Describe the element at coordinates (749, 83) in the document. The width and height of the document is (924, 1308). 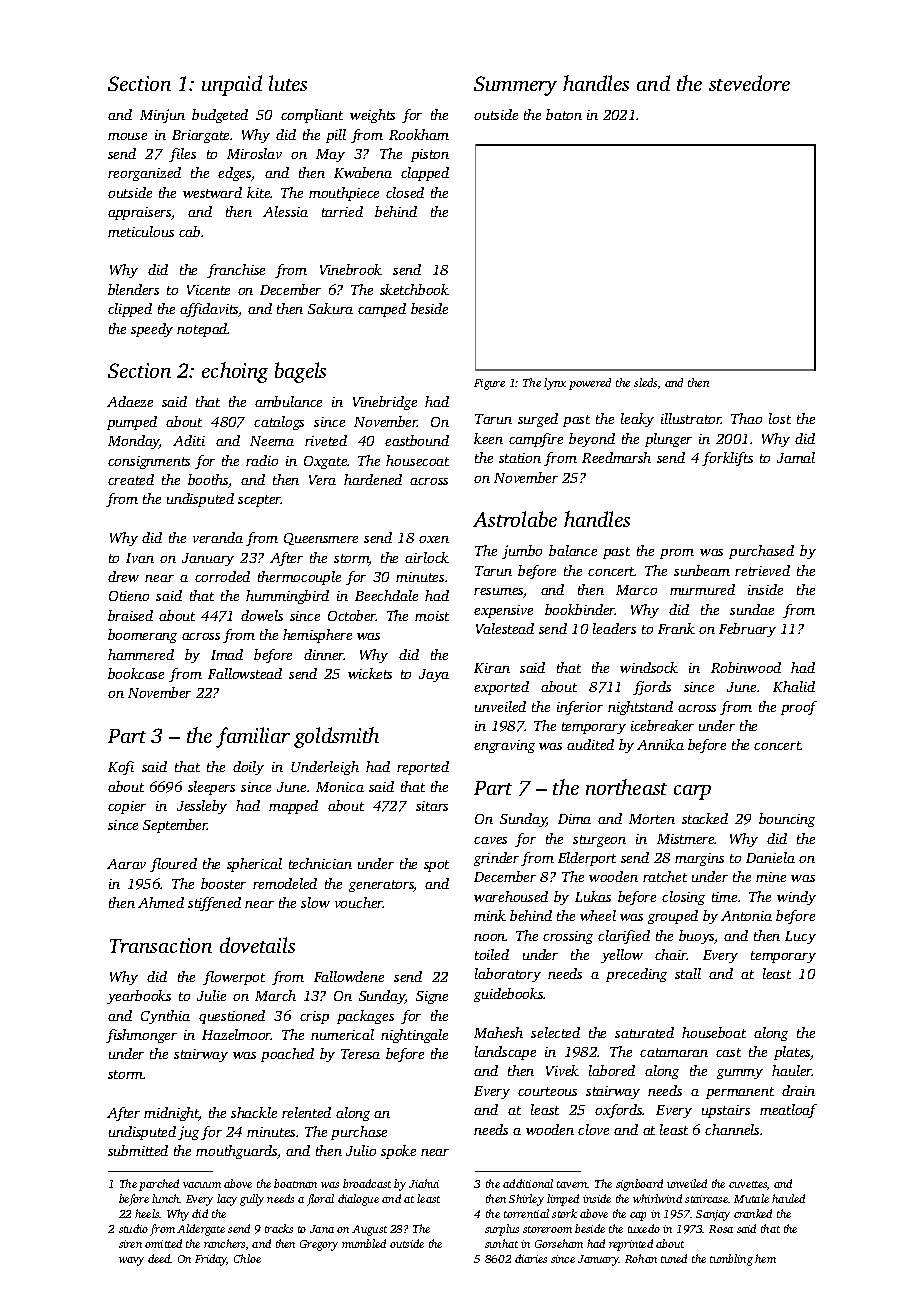
I see `stevedore` at that location.
